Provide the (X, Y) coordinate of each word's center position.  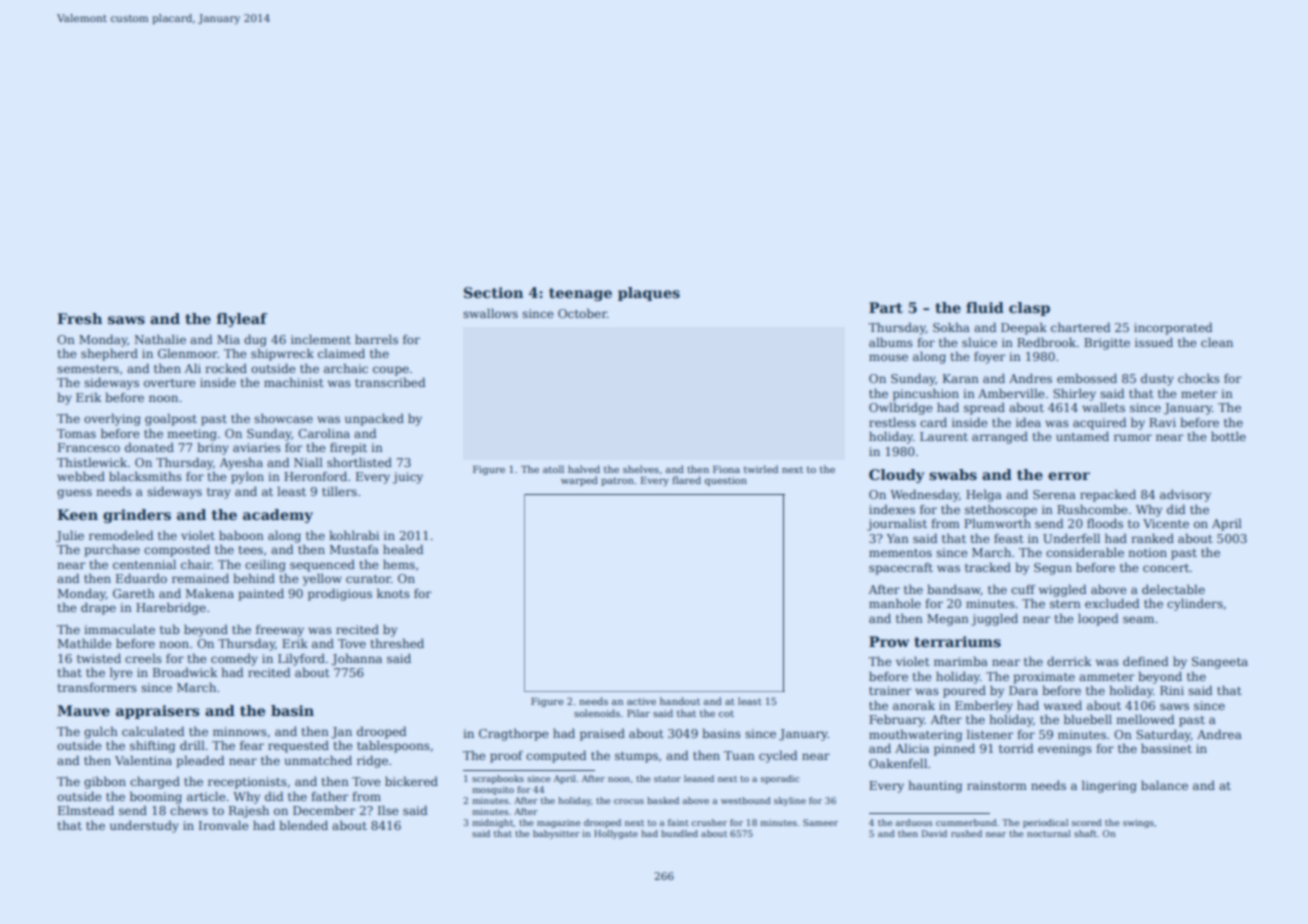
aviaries (257, 447)
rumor (1133, 437)
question (726, 481)
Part (886, 307)
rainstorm (997, 785)
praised (602, 734)
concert (1166, 568)
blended (303, 825)
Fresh (79, 318)
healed (403, 549)
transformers (97, 687)
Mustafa (354, 549)
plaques (649, 294)
